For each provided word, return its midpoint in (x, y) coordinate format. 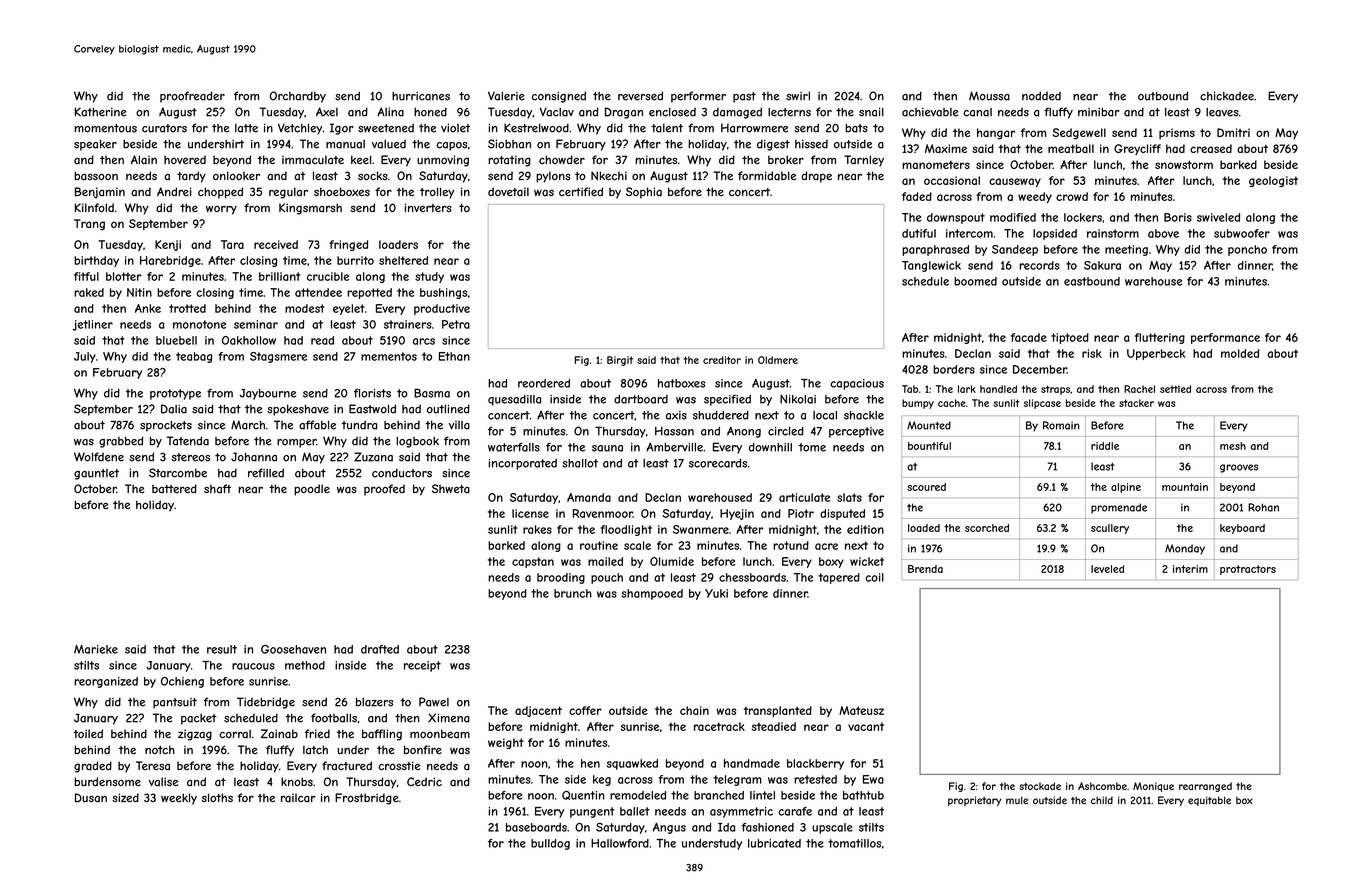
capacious (857, 384)
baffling (382, 735)
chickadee (1227, 96)
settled (1175, 389)
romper (296, 443)
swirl (798, 96)
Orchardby (297, 97)
